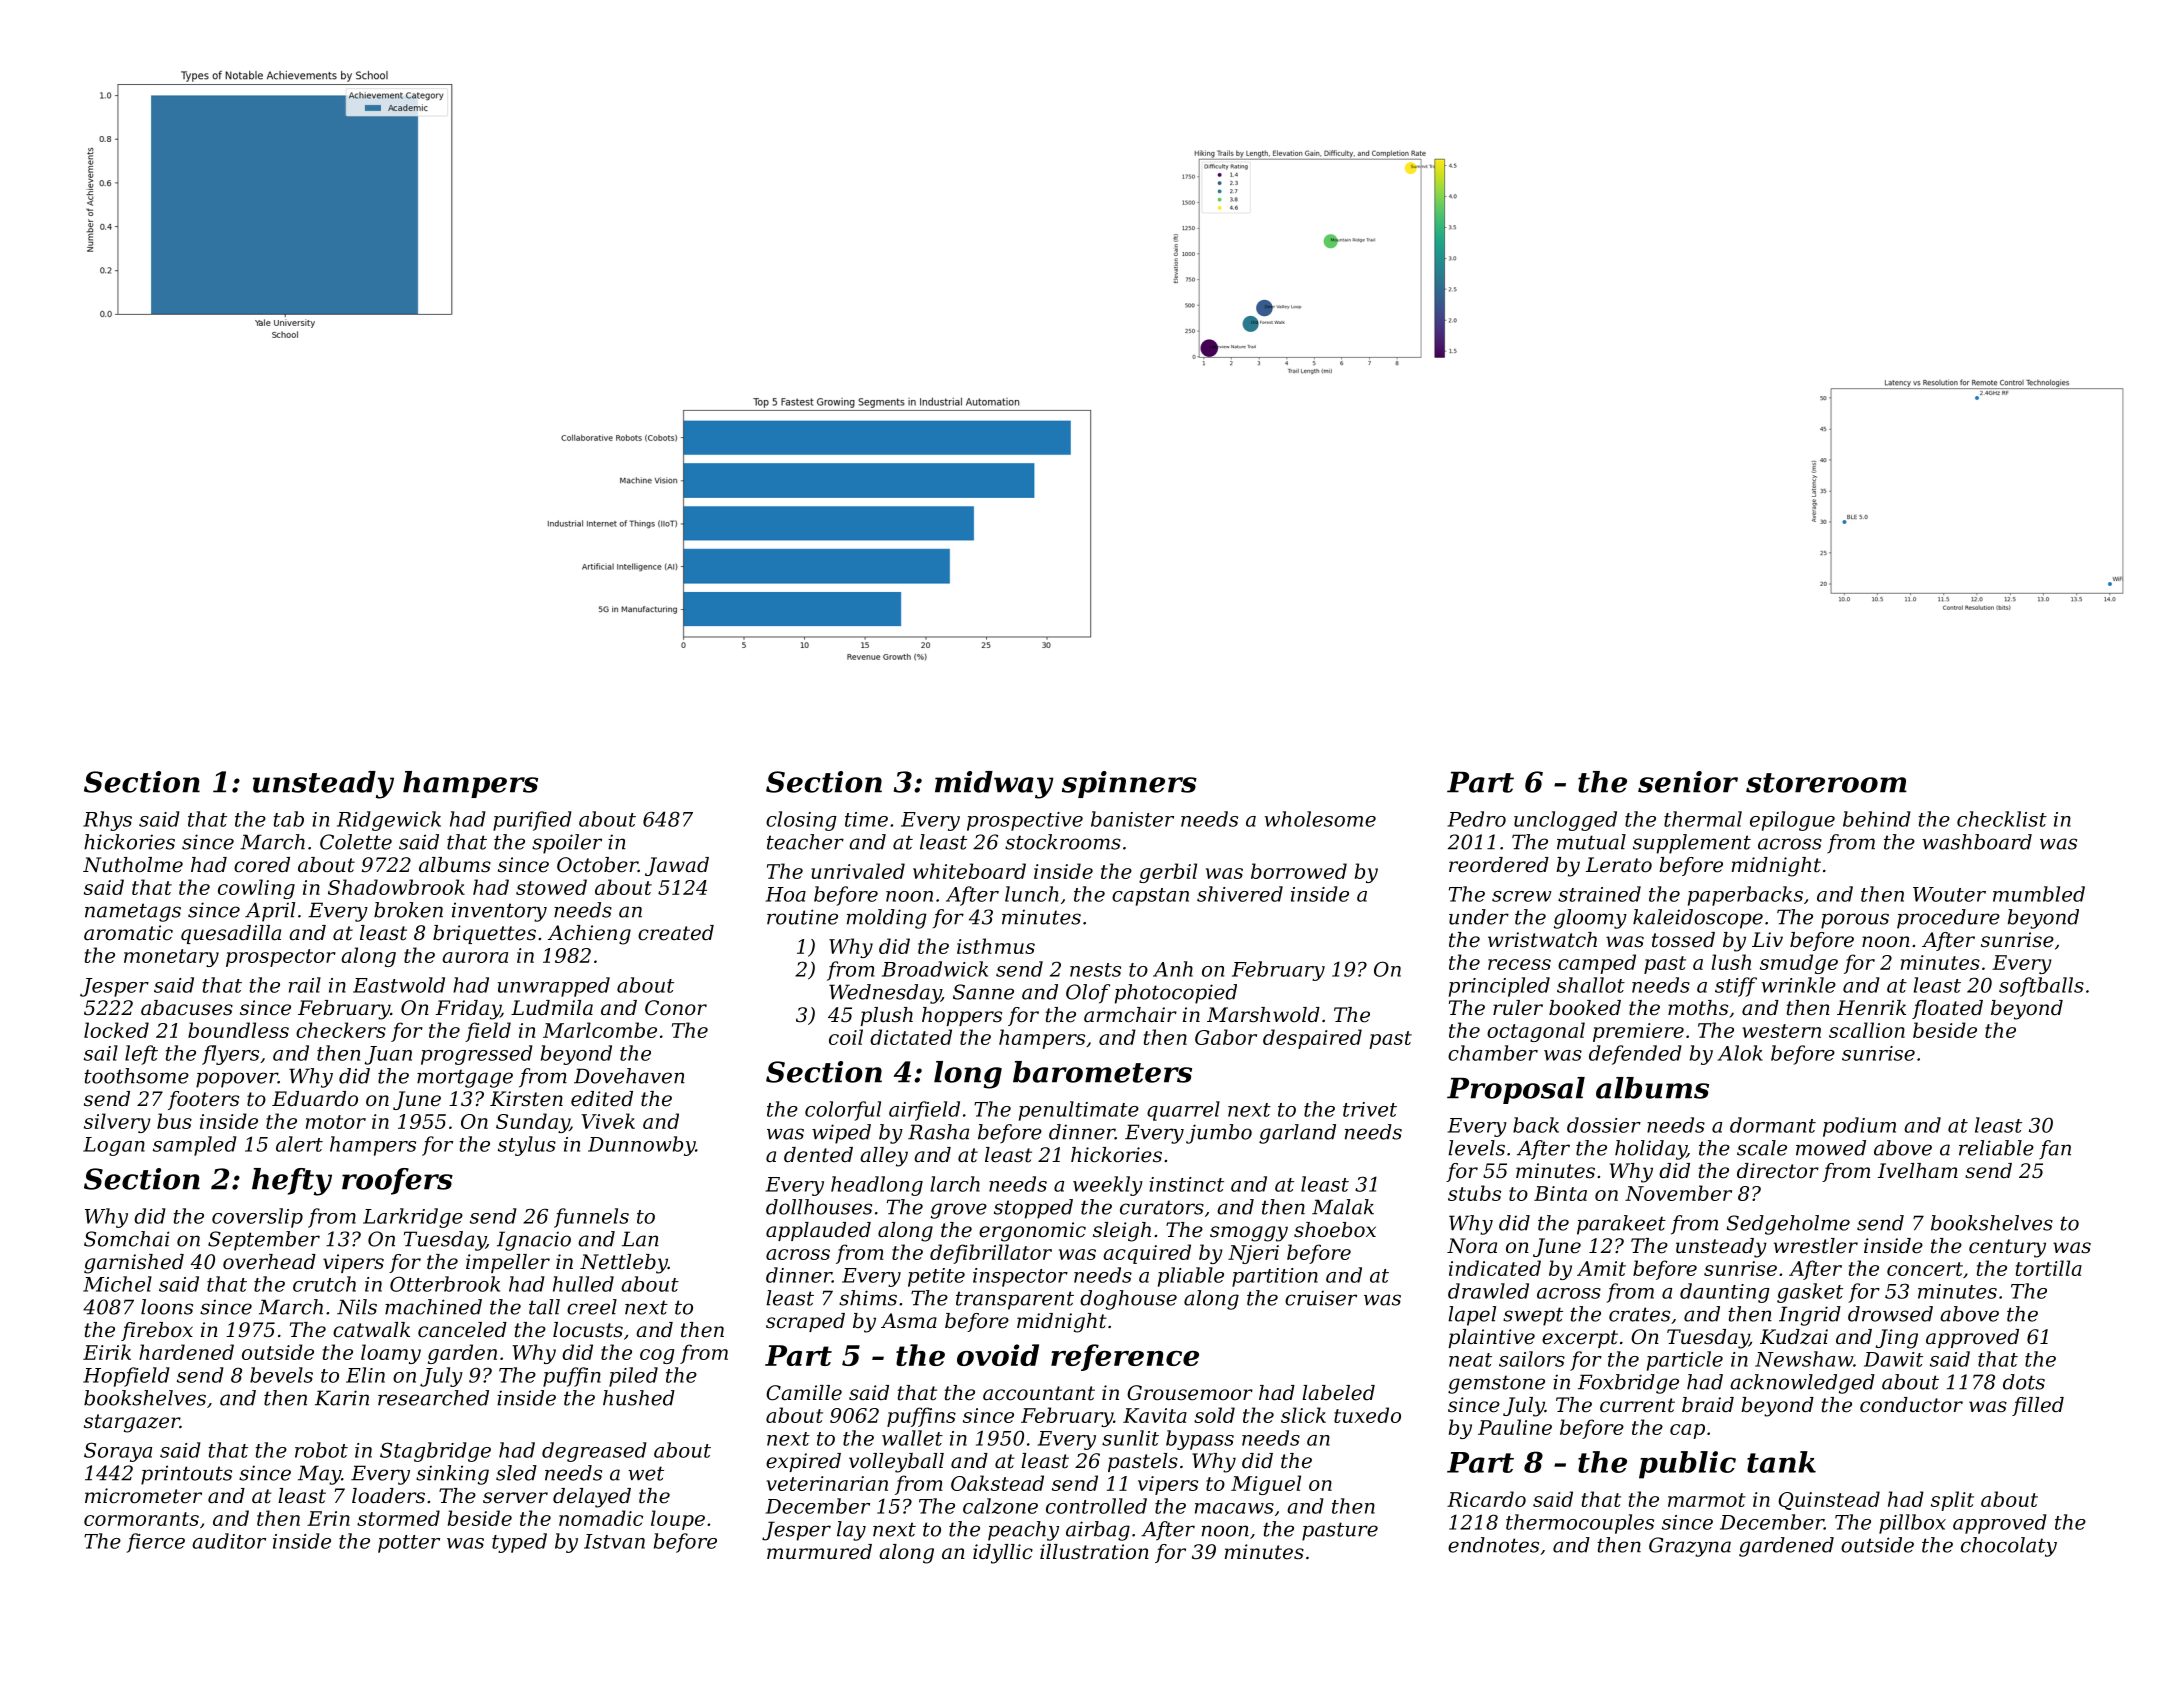 The image size is (2178, 1683). Describe the element at coordinates (1826, 783) in the screenshot. I see `storeroom` at that location.
